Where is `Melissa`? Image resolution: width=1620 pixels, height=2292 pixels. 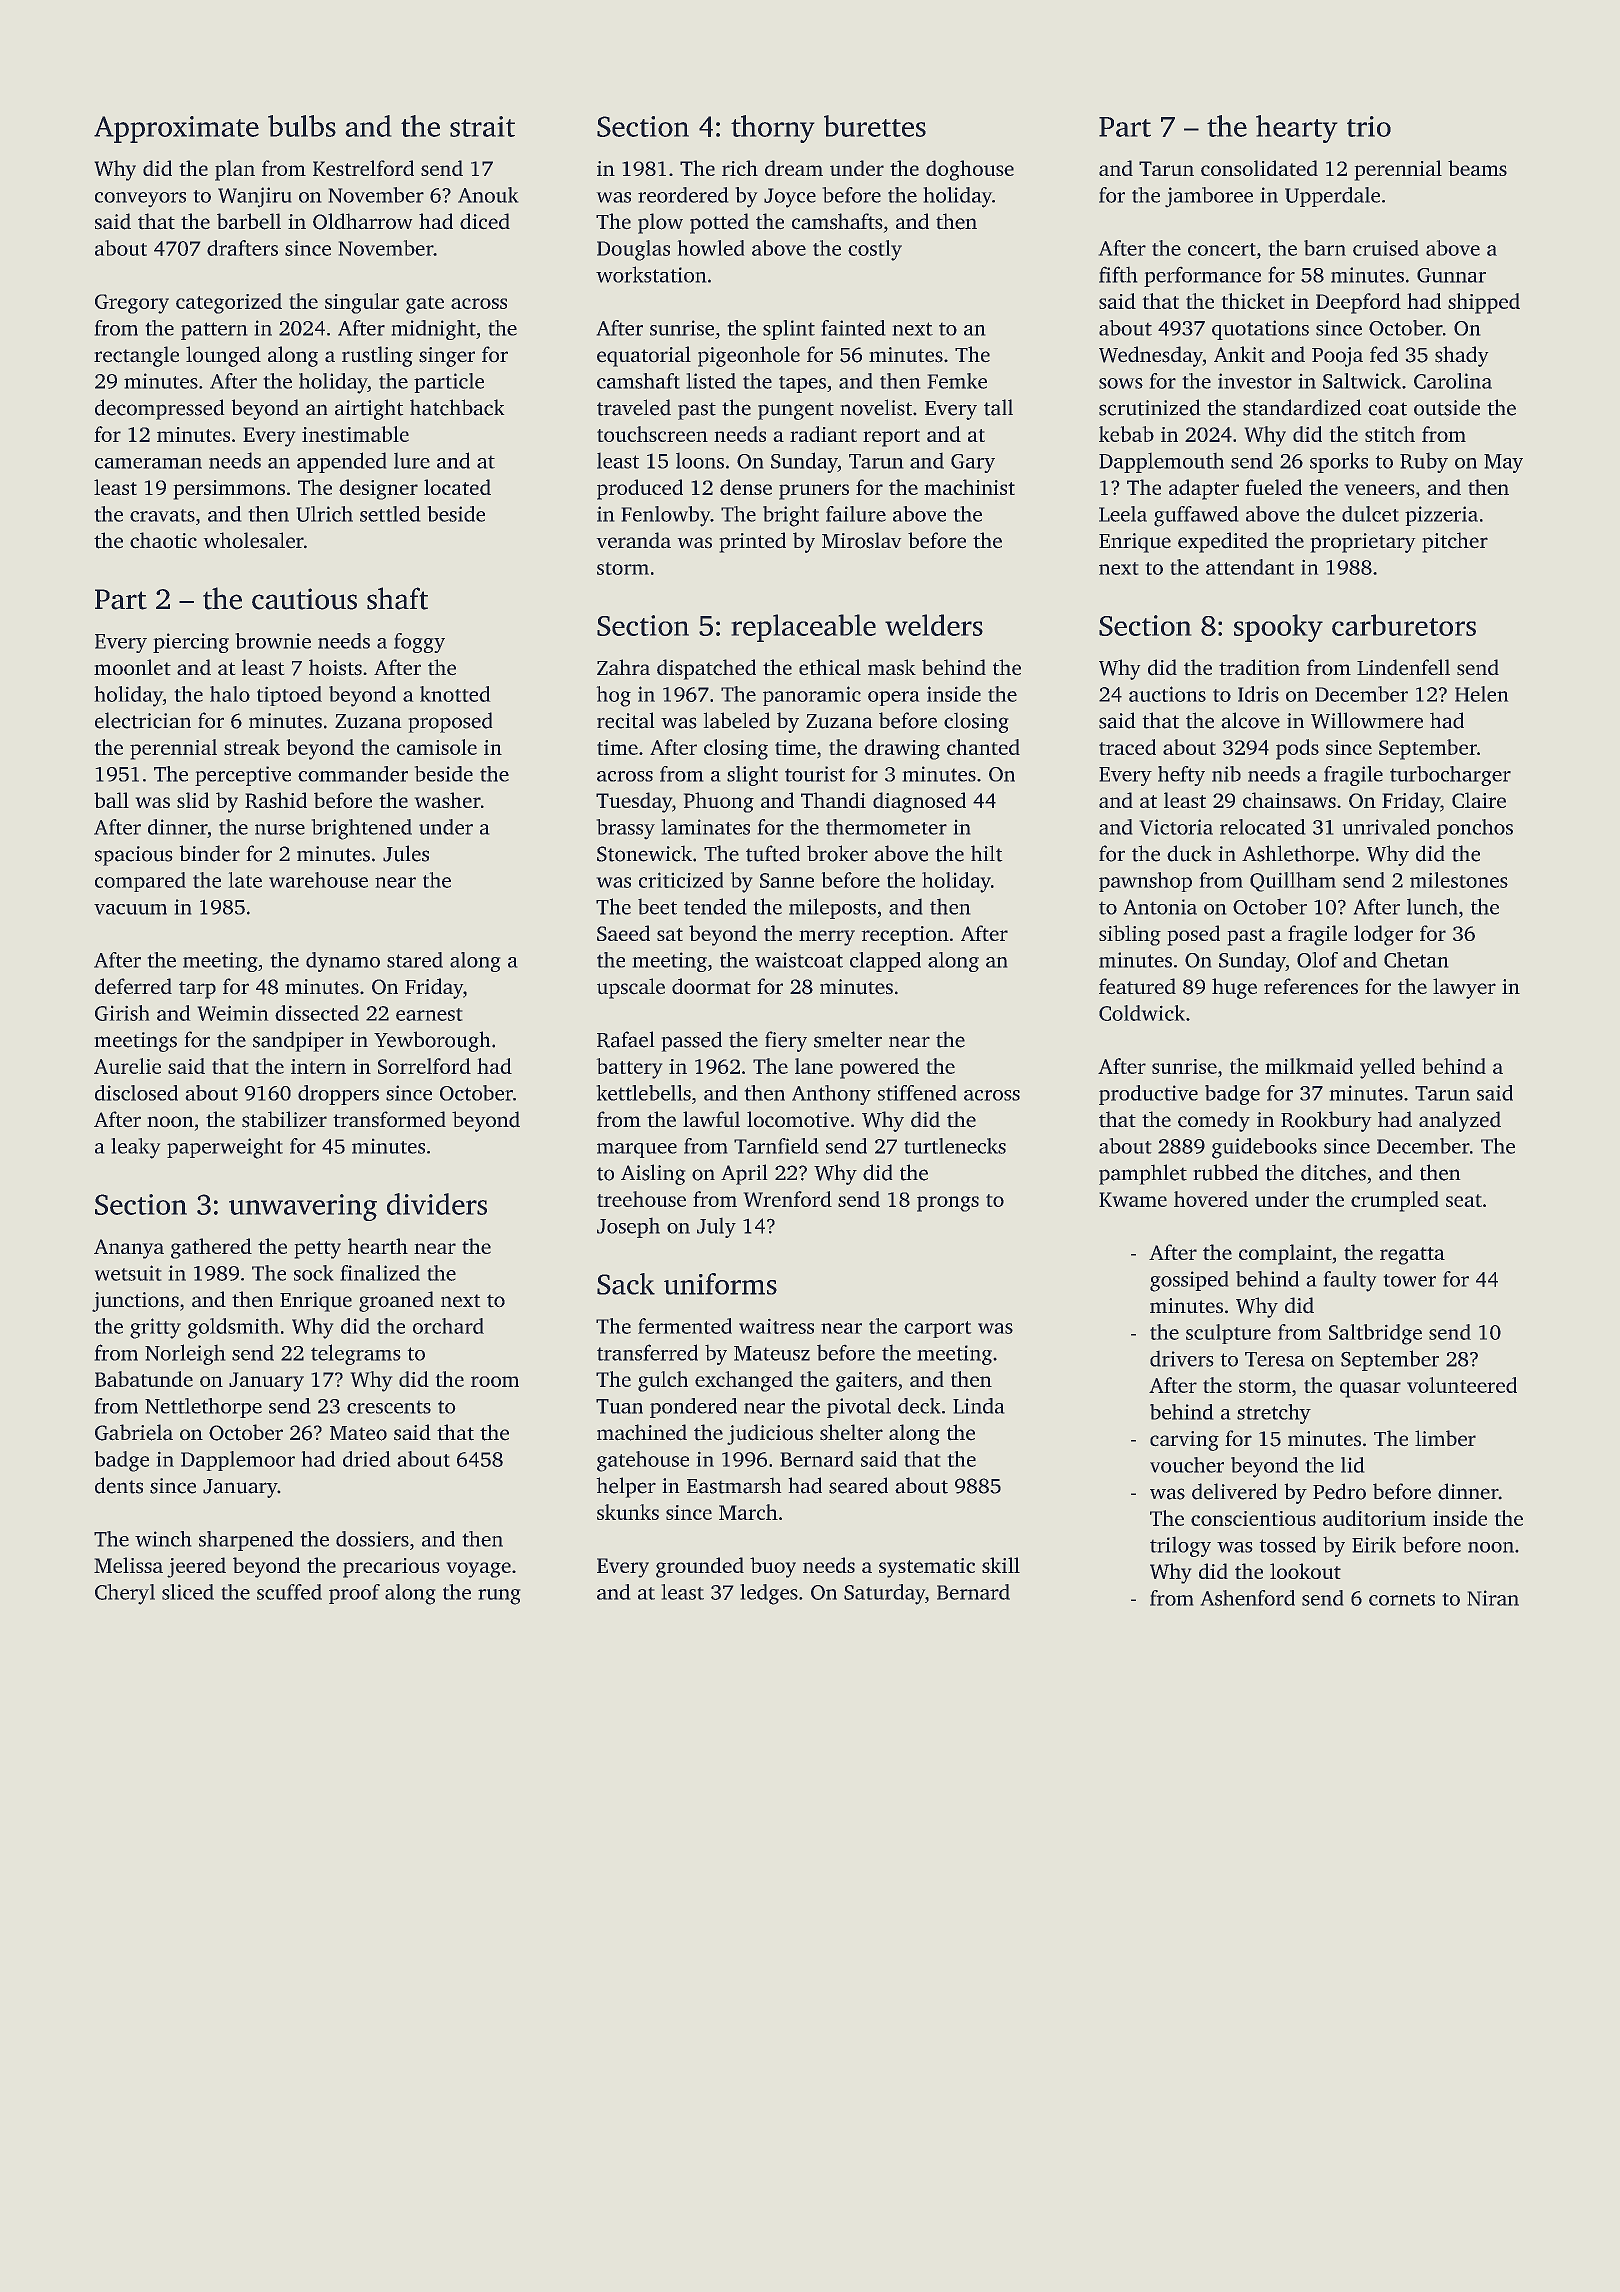
Melissa is located at coordinates (128, 1565).
